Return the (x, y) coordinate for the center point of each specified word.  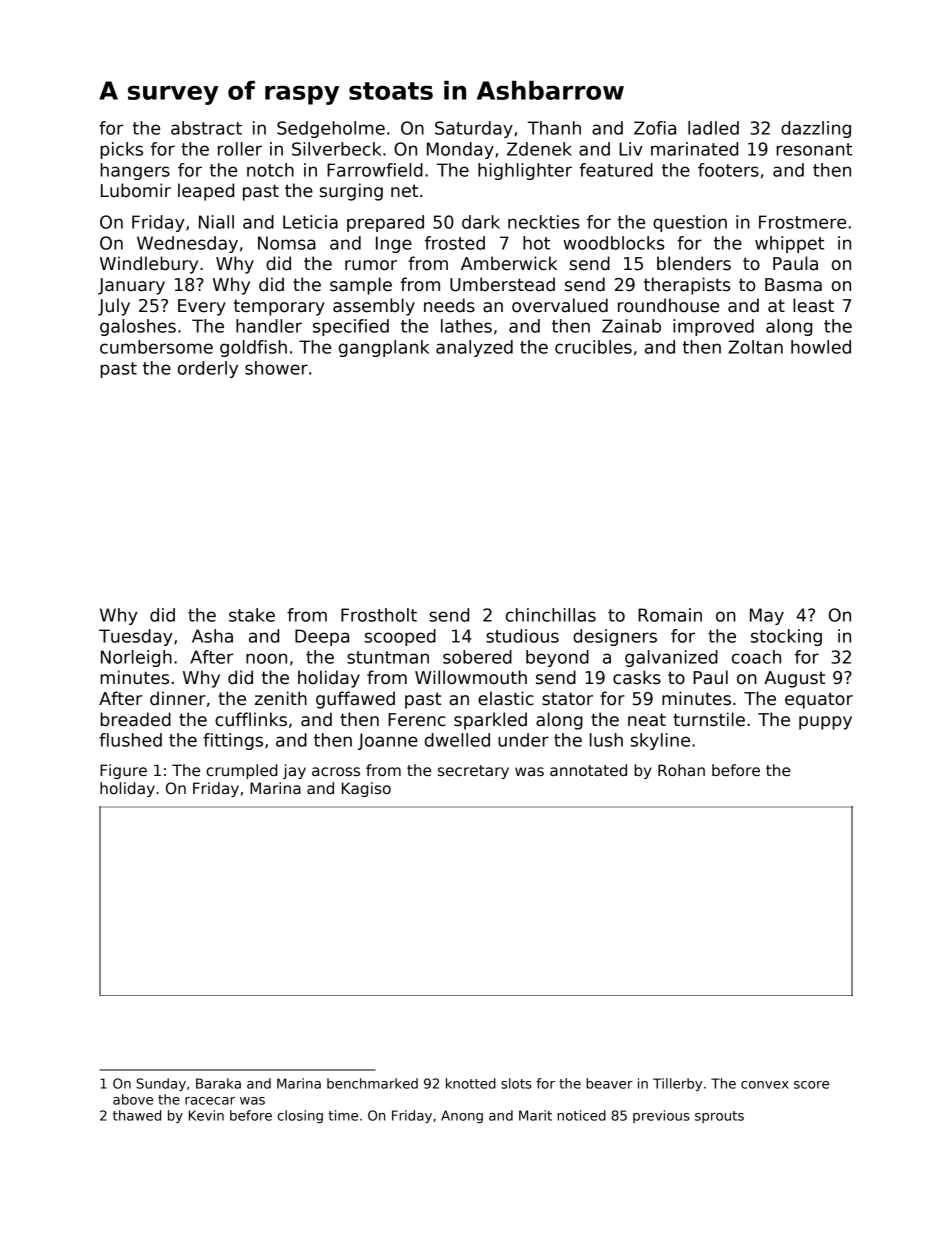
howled (821, 347)
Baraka (218, 1083)
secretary (473, 772)
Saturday (474, 129)
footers (728, 170)
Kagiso (366, 789)
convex (765, 1085)
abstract (206, 128)
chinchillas (551, 615)
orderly (208, 369)
